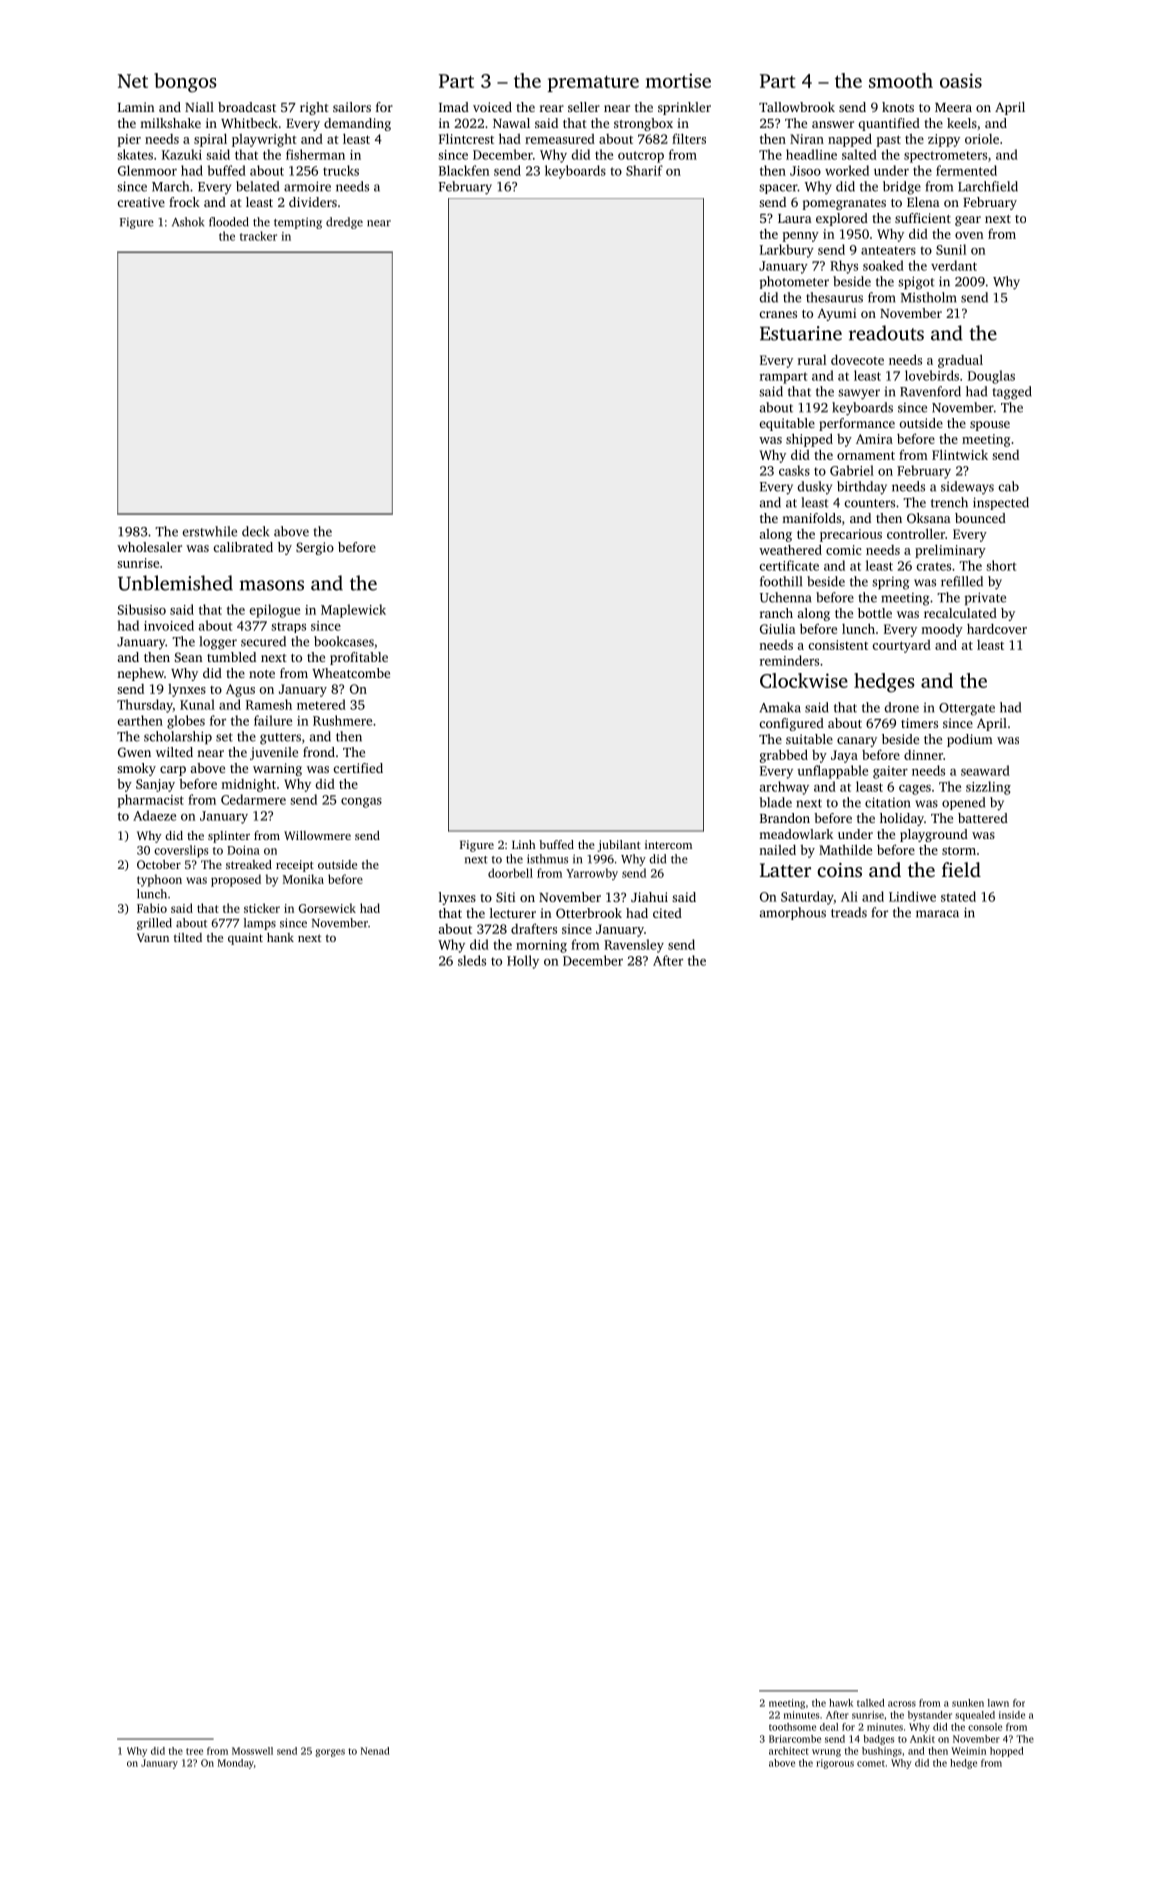 The image size is (1152, 1898). Describe the element at coordinates (841, 1703) in the screenshot. I see `hawk` at that location.
